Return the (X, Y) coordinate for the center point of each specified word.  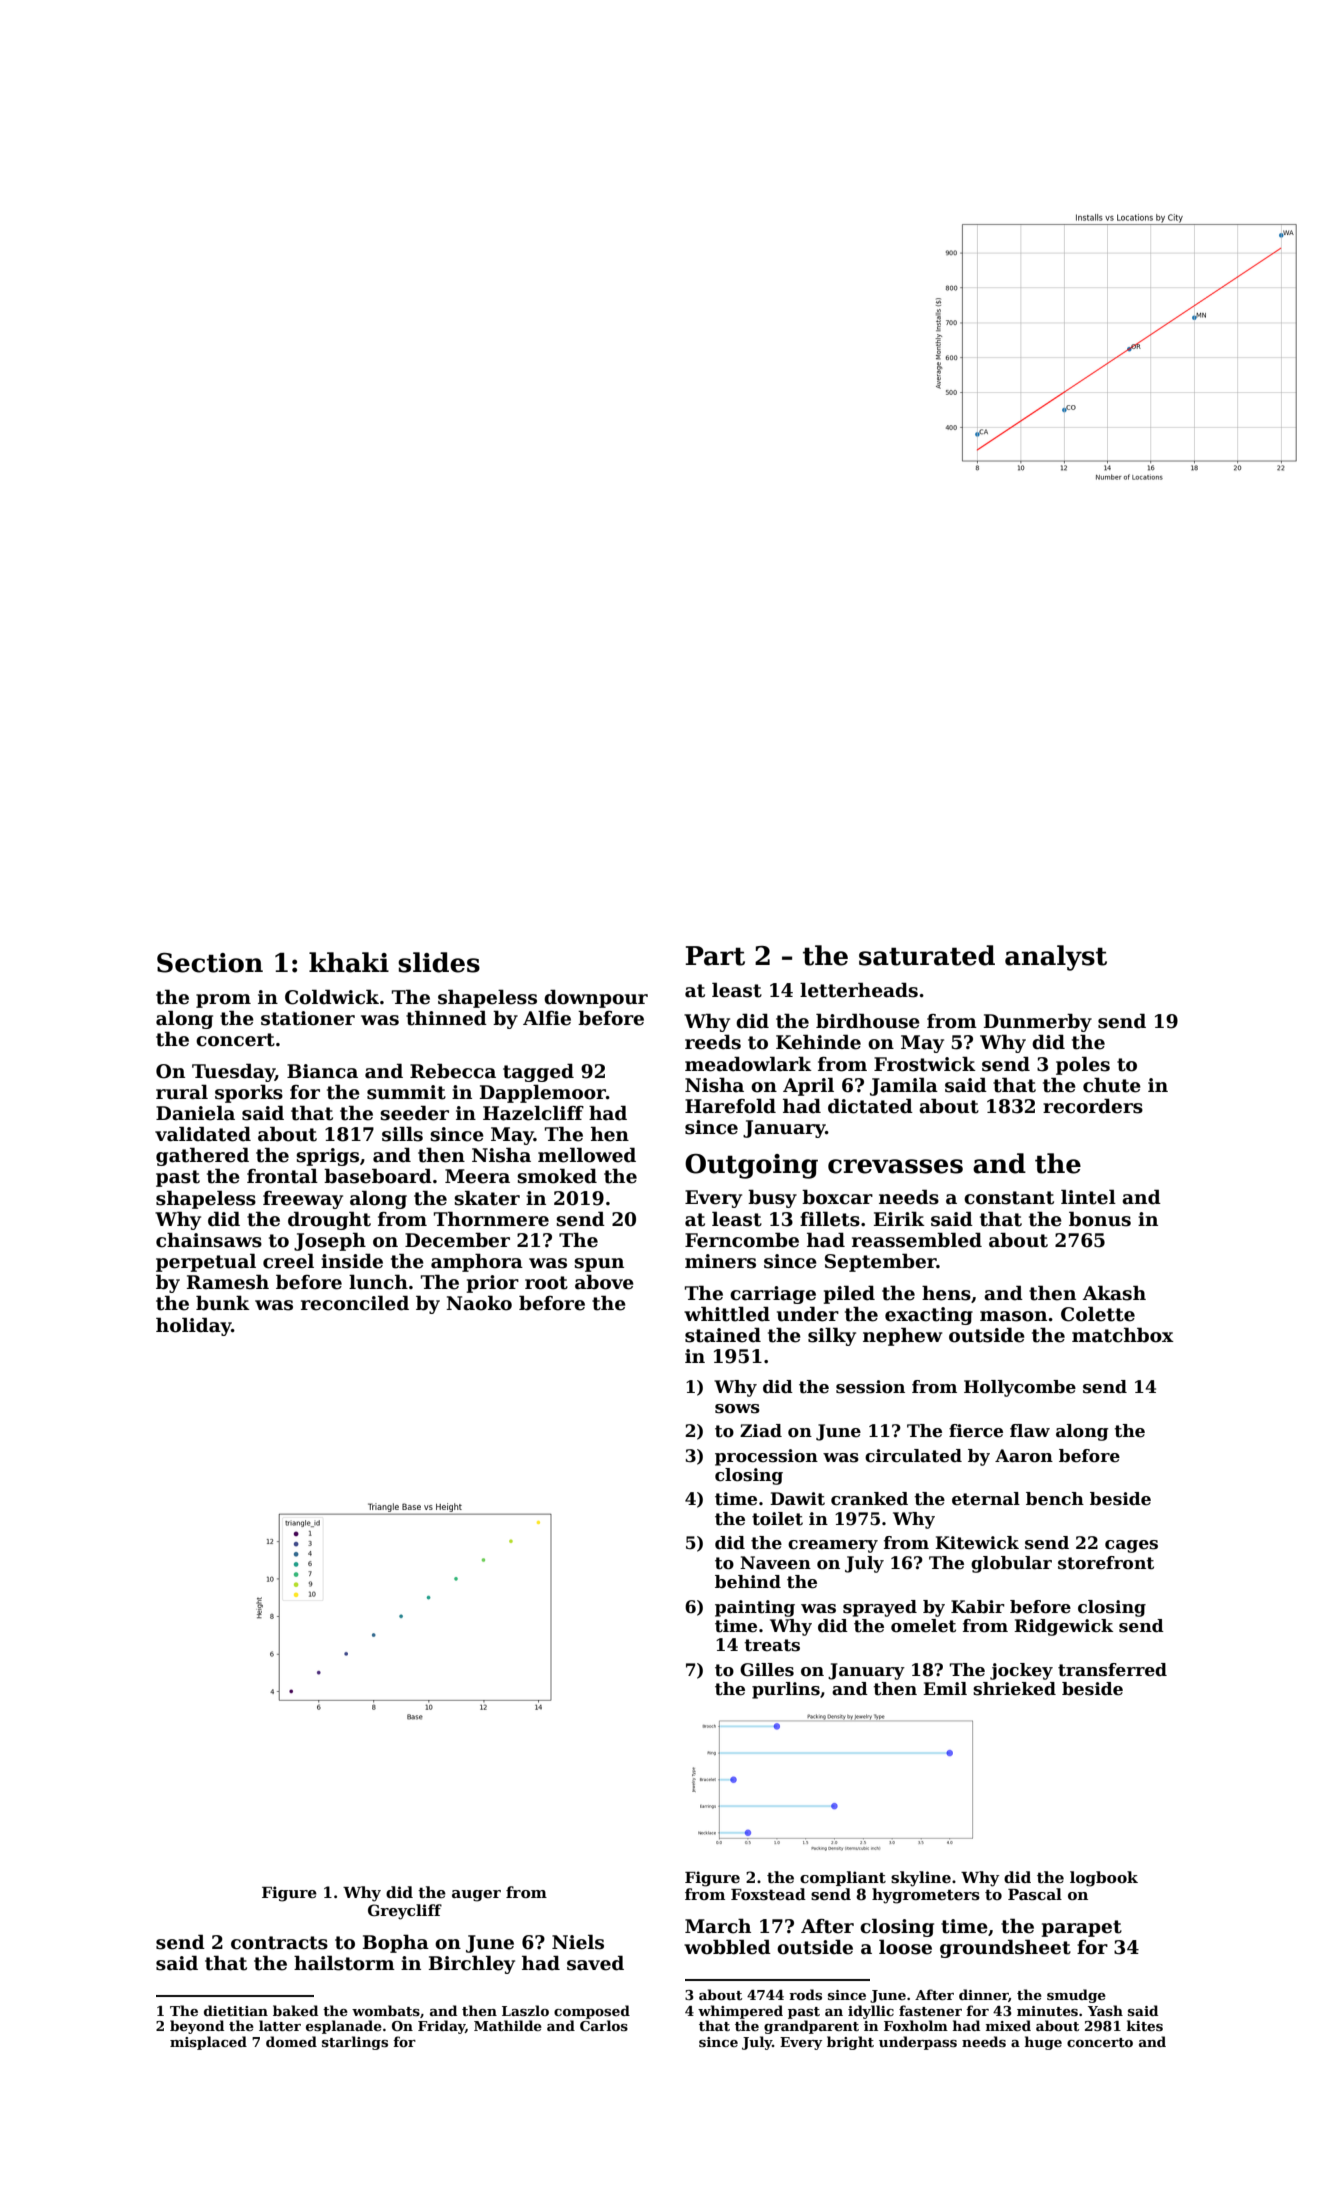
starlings (355, 2043)
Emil (945, 1688)
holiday (194, 1326)
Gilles (767, 1670)
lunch (378, 1282)
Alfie (547, 1018)
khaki (349, 962)
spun (599, 1265)
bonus (1100, 1219)
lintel (1088, 1197)
